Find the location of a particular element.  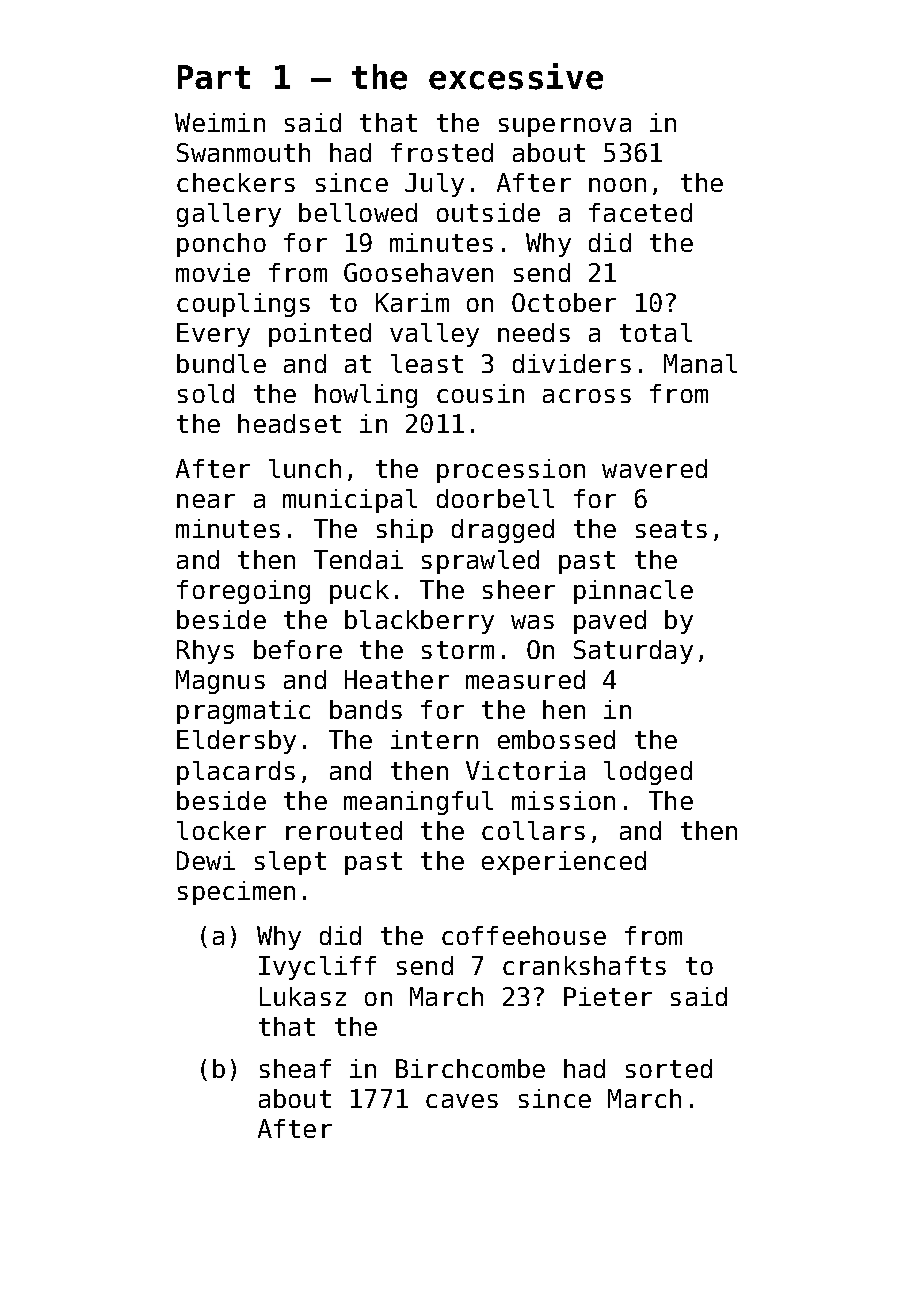

July is located at coordinates (434, 185).
